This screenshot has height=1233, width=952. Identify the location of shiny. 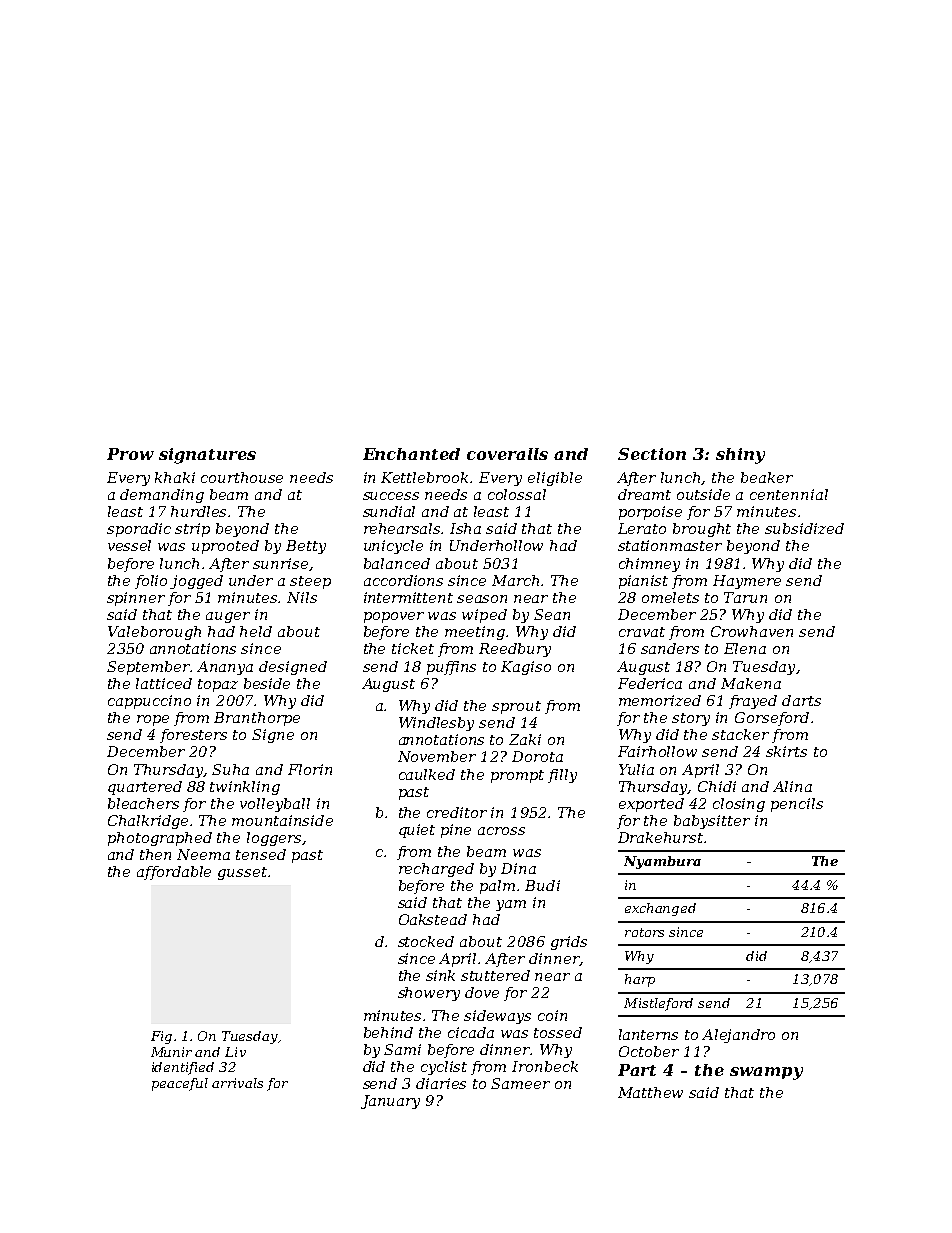
(740, 456).
